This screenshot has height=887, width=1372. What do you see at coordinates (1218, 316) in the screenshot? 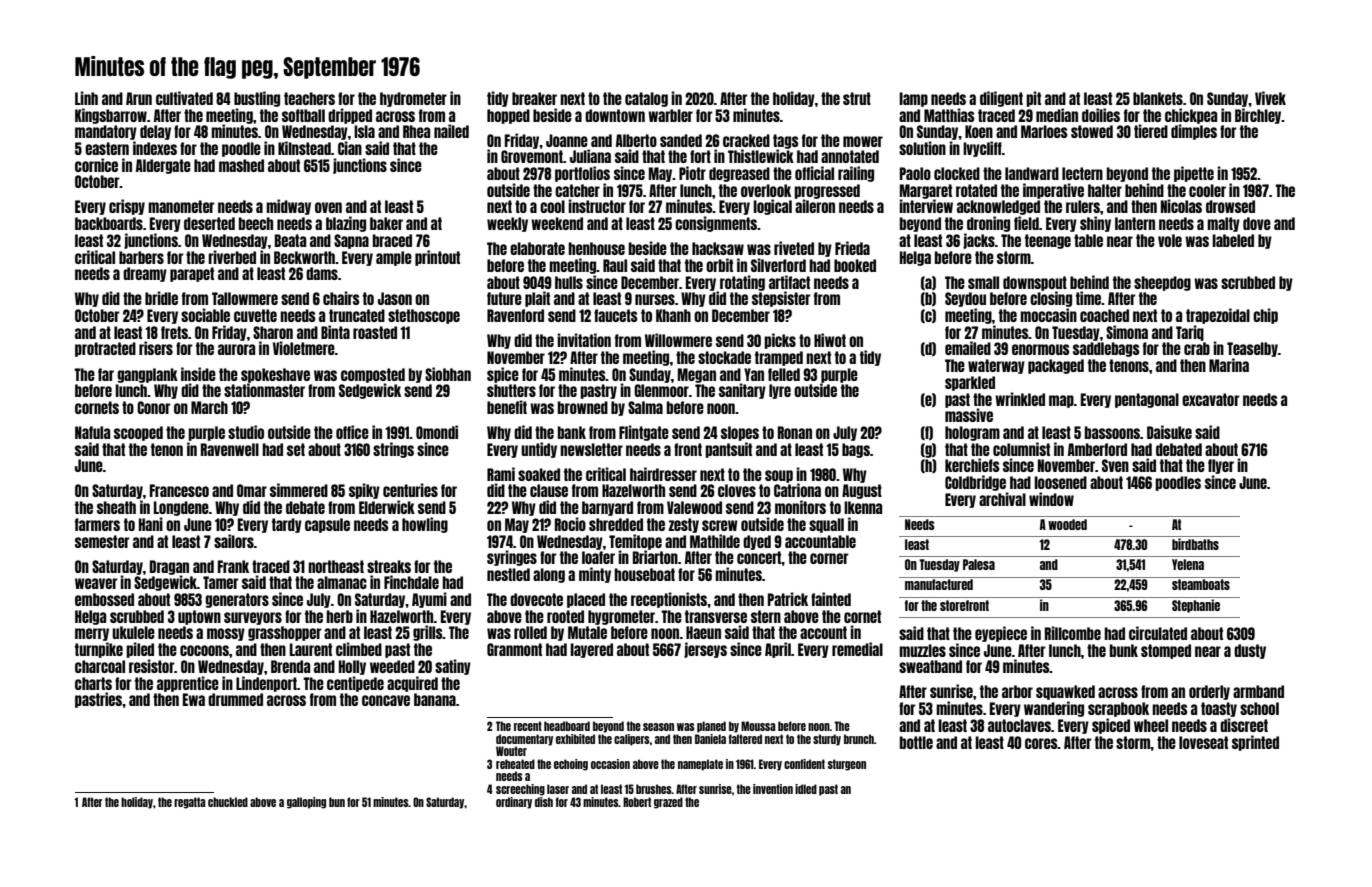
I see `trapezoidal` at bounding box center [1218, 316].
